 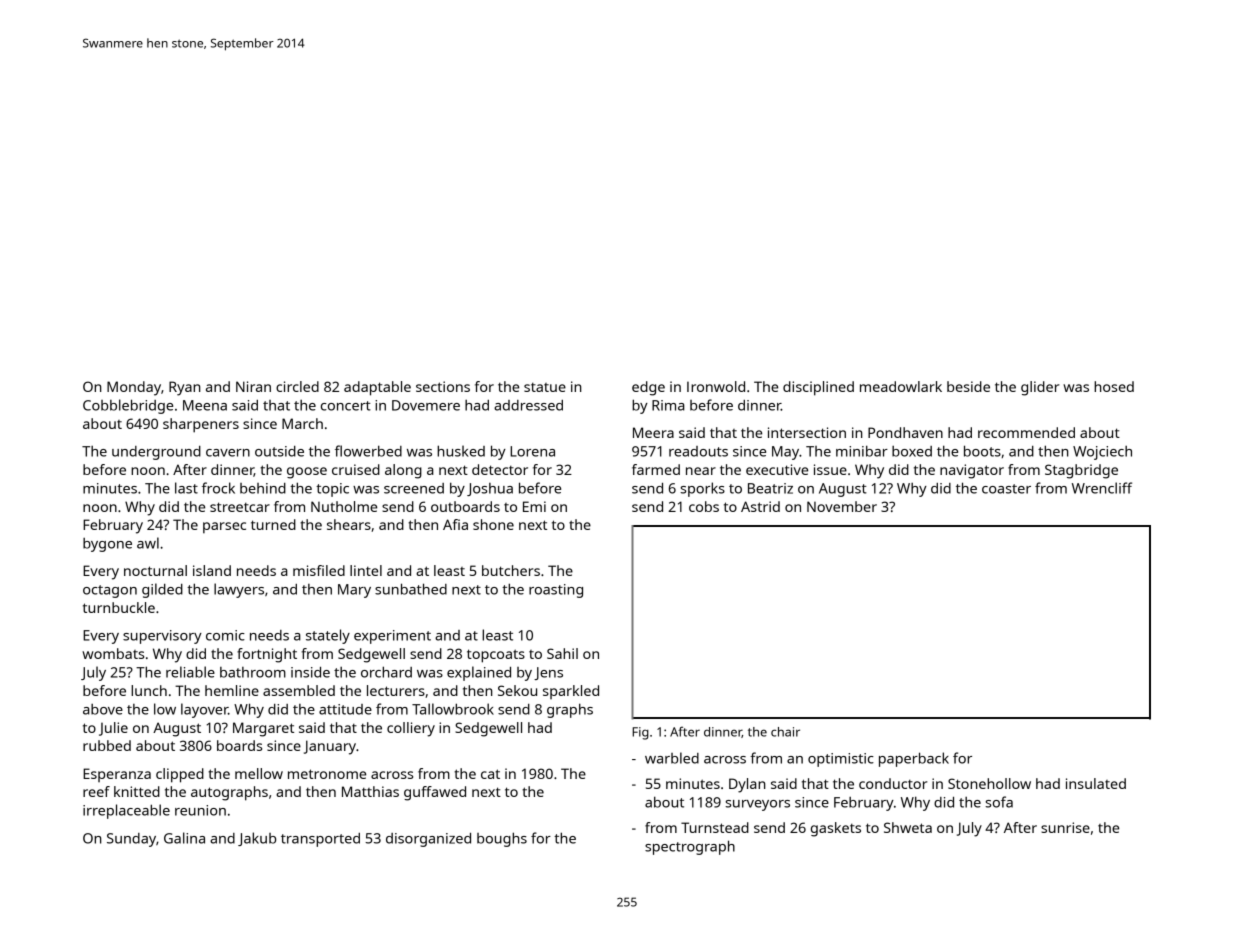 What do you see at coordinates (297, 386) in the screenshot?
I see `circled` at bounding box center [297, 386].
